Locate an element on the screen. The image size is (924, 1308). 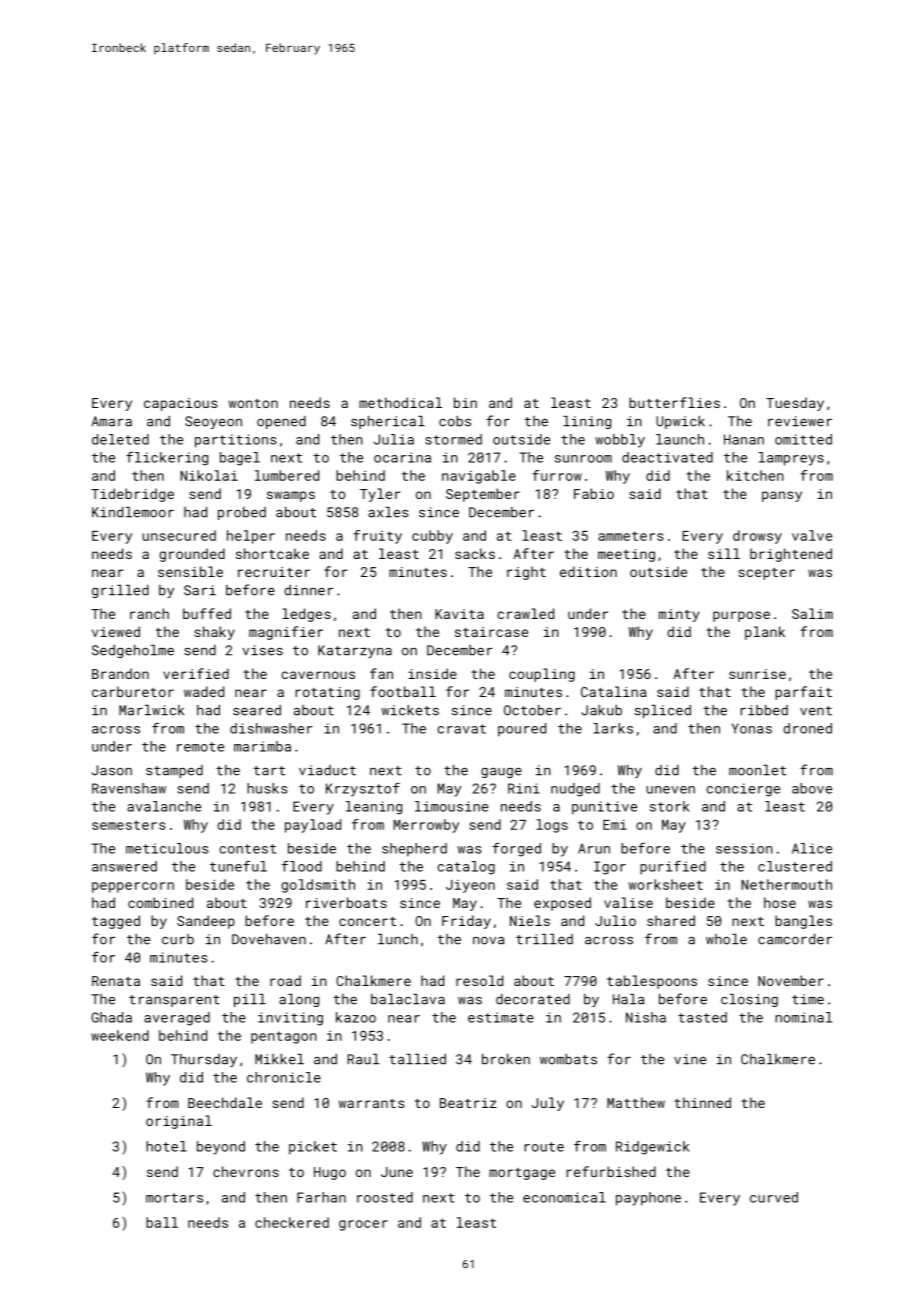
combined is located at coordinates (160, 902).
